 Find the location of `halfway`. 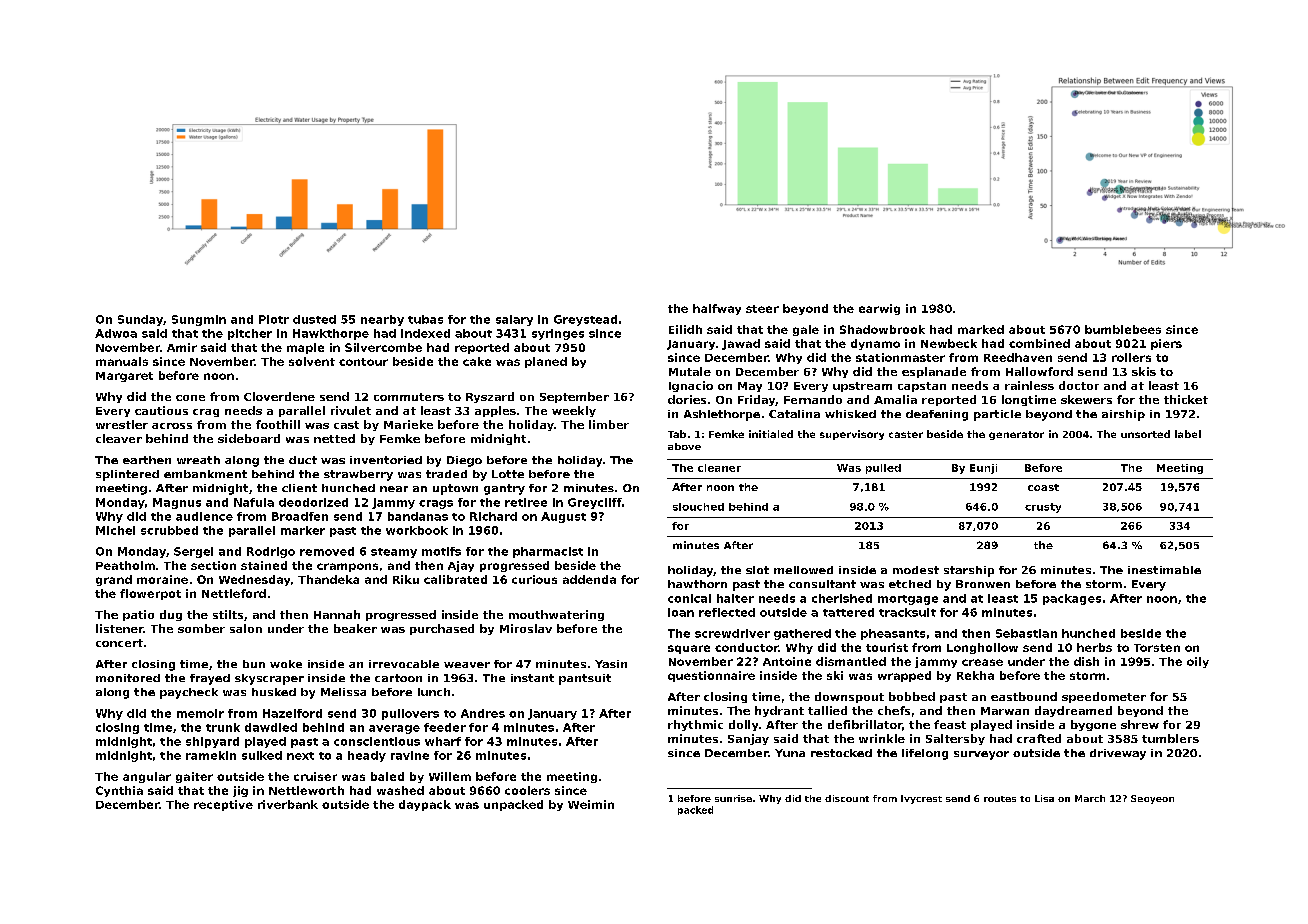

halfway is located at coordinates (717, 309).
